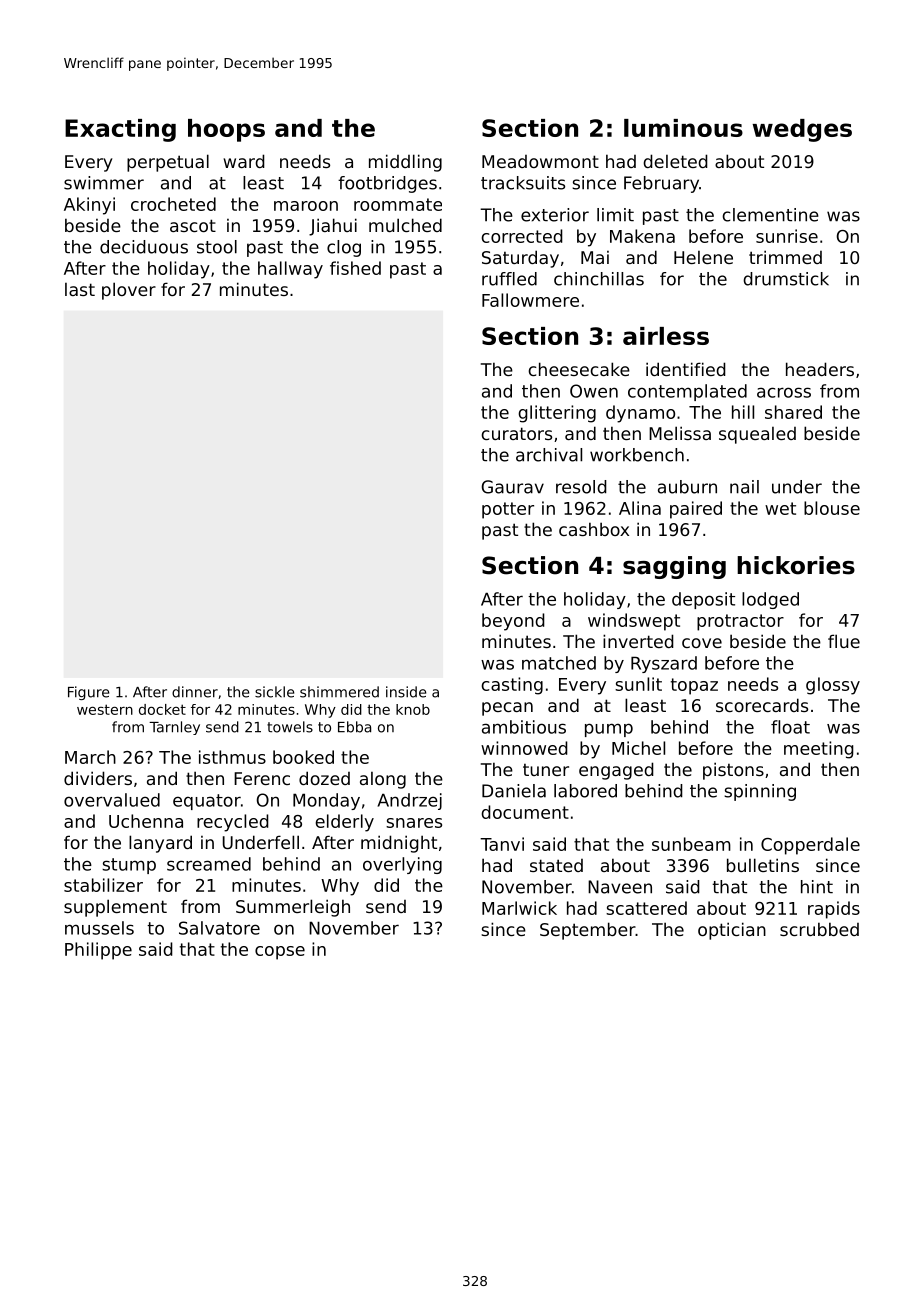 The image size is (924, 1308). What do you see at coordinates (280, 953) in the document?
I see `copse` at bounding box center [280, 953].
